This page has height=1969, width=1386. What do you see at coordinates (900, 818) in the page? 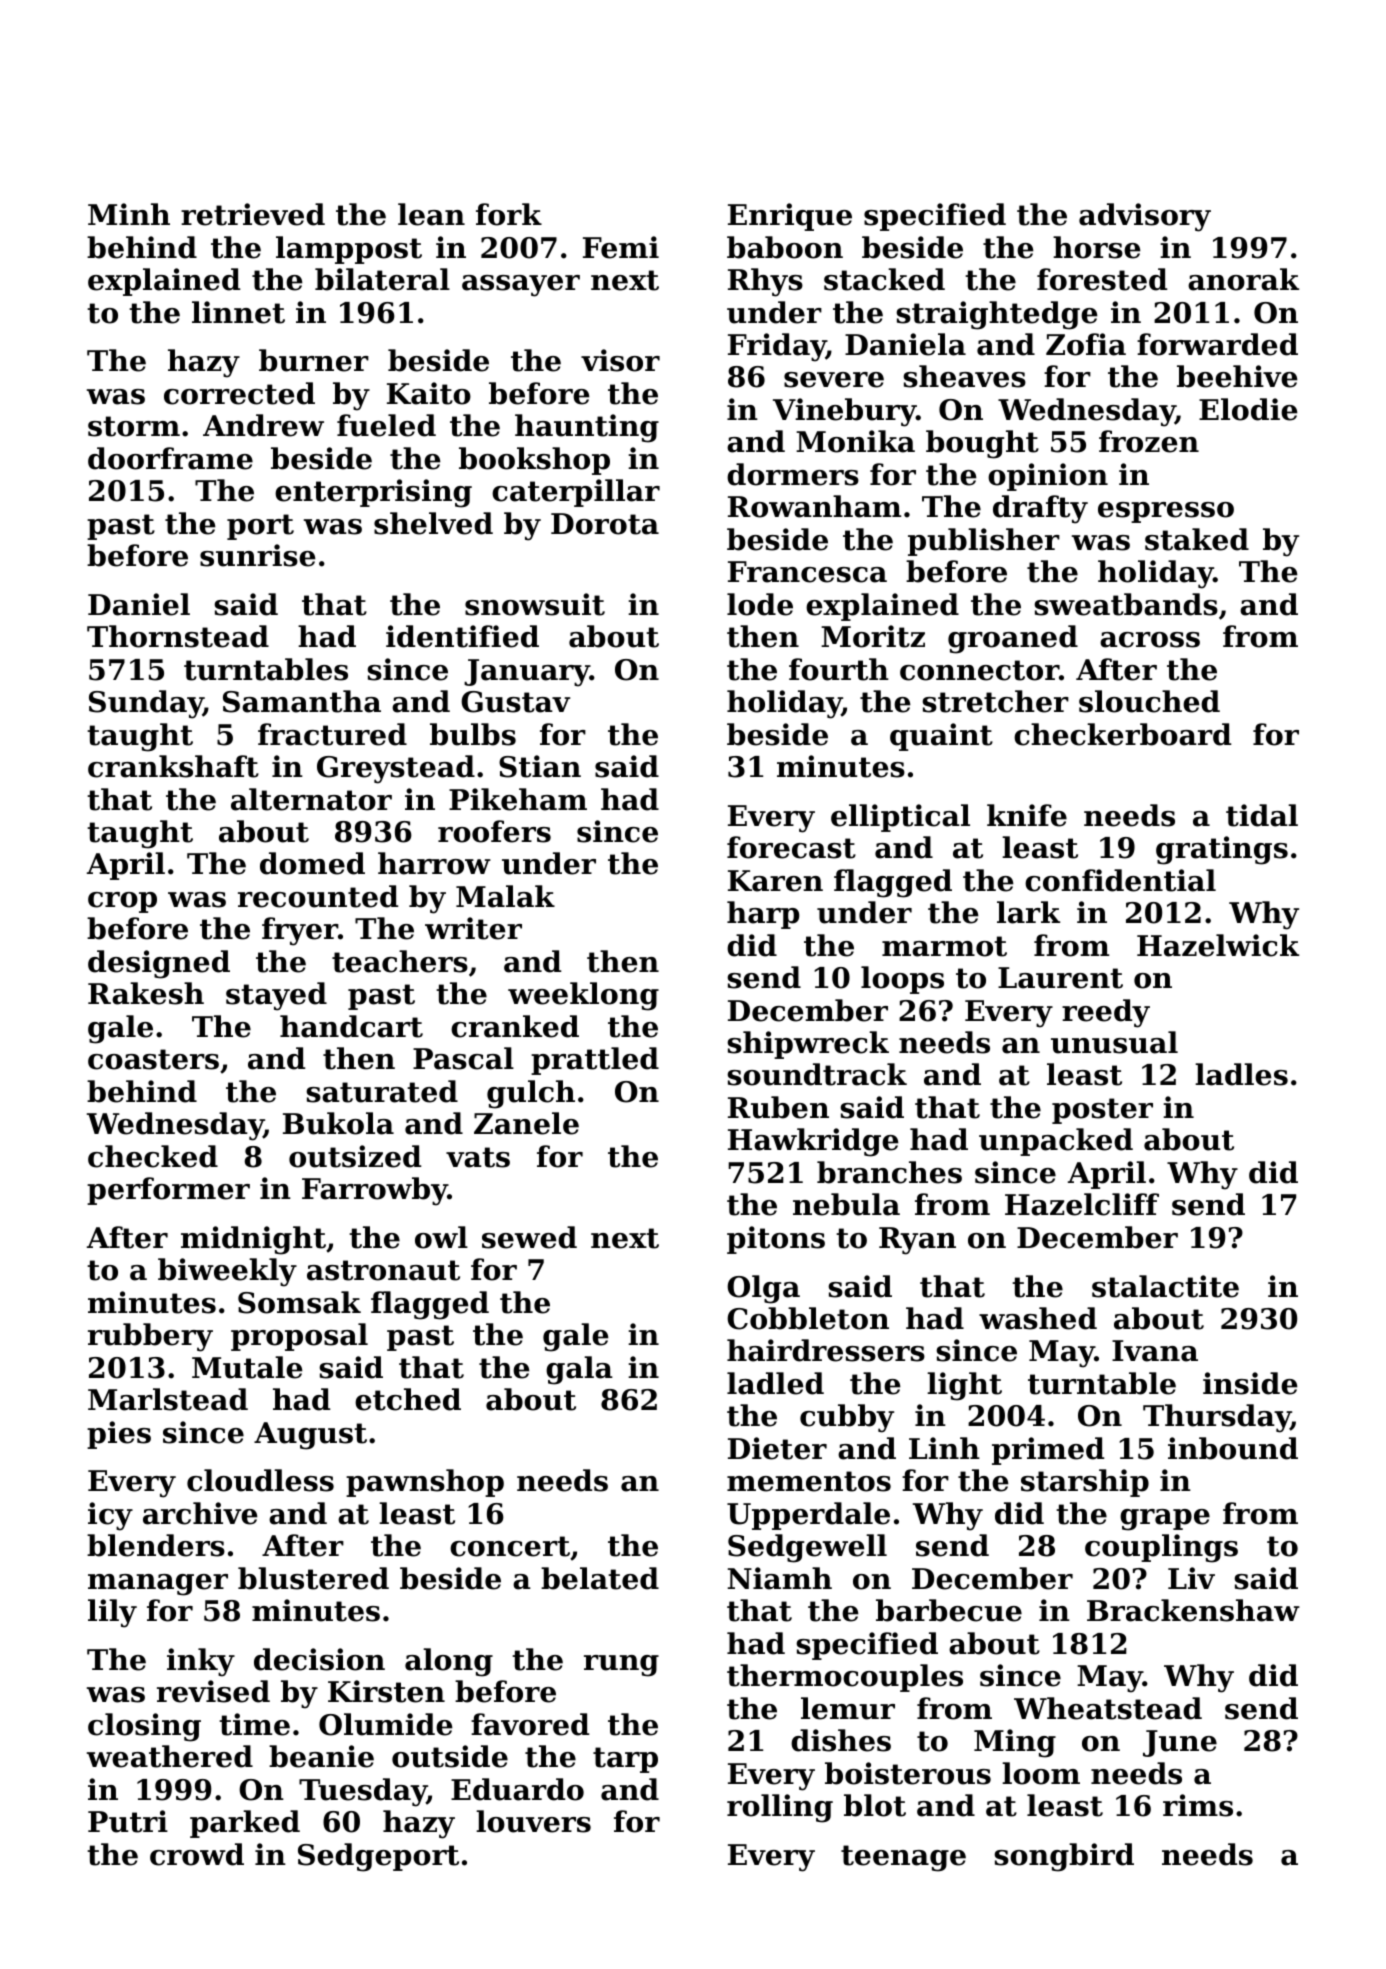
I see `elliptical` at bounding box center [900, 818].
